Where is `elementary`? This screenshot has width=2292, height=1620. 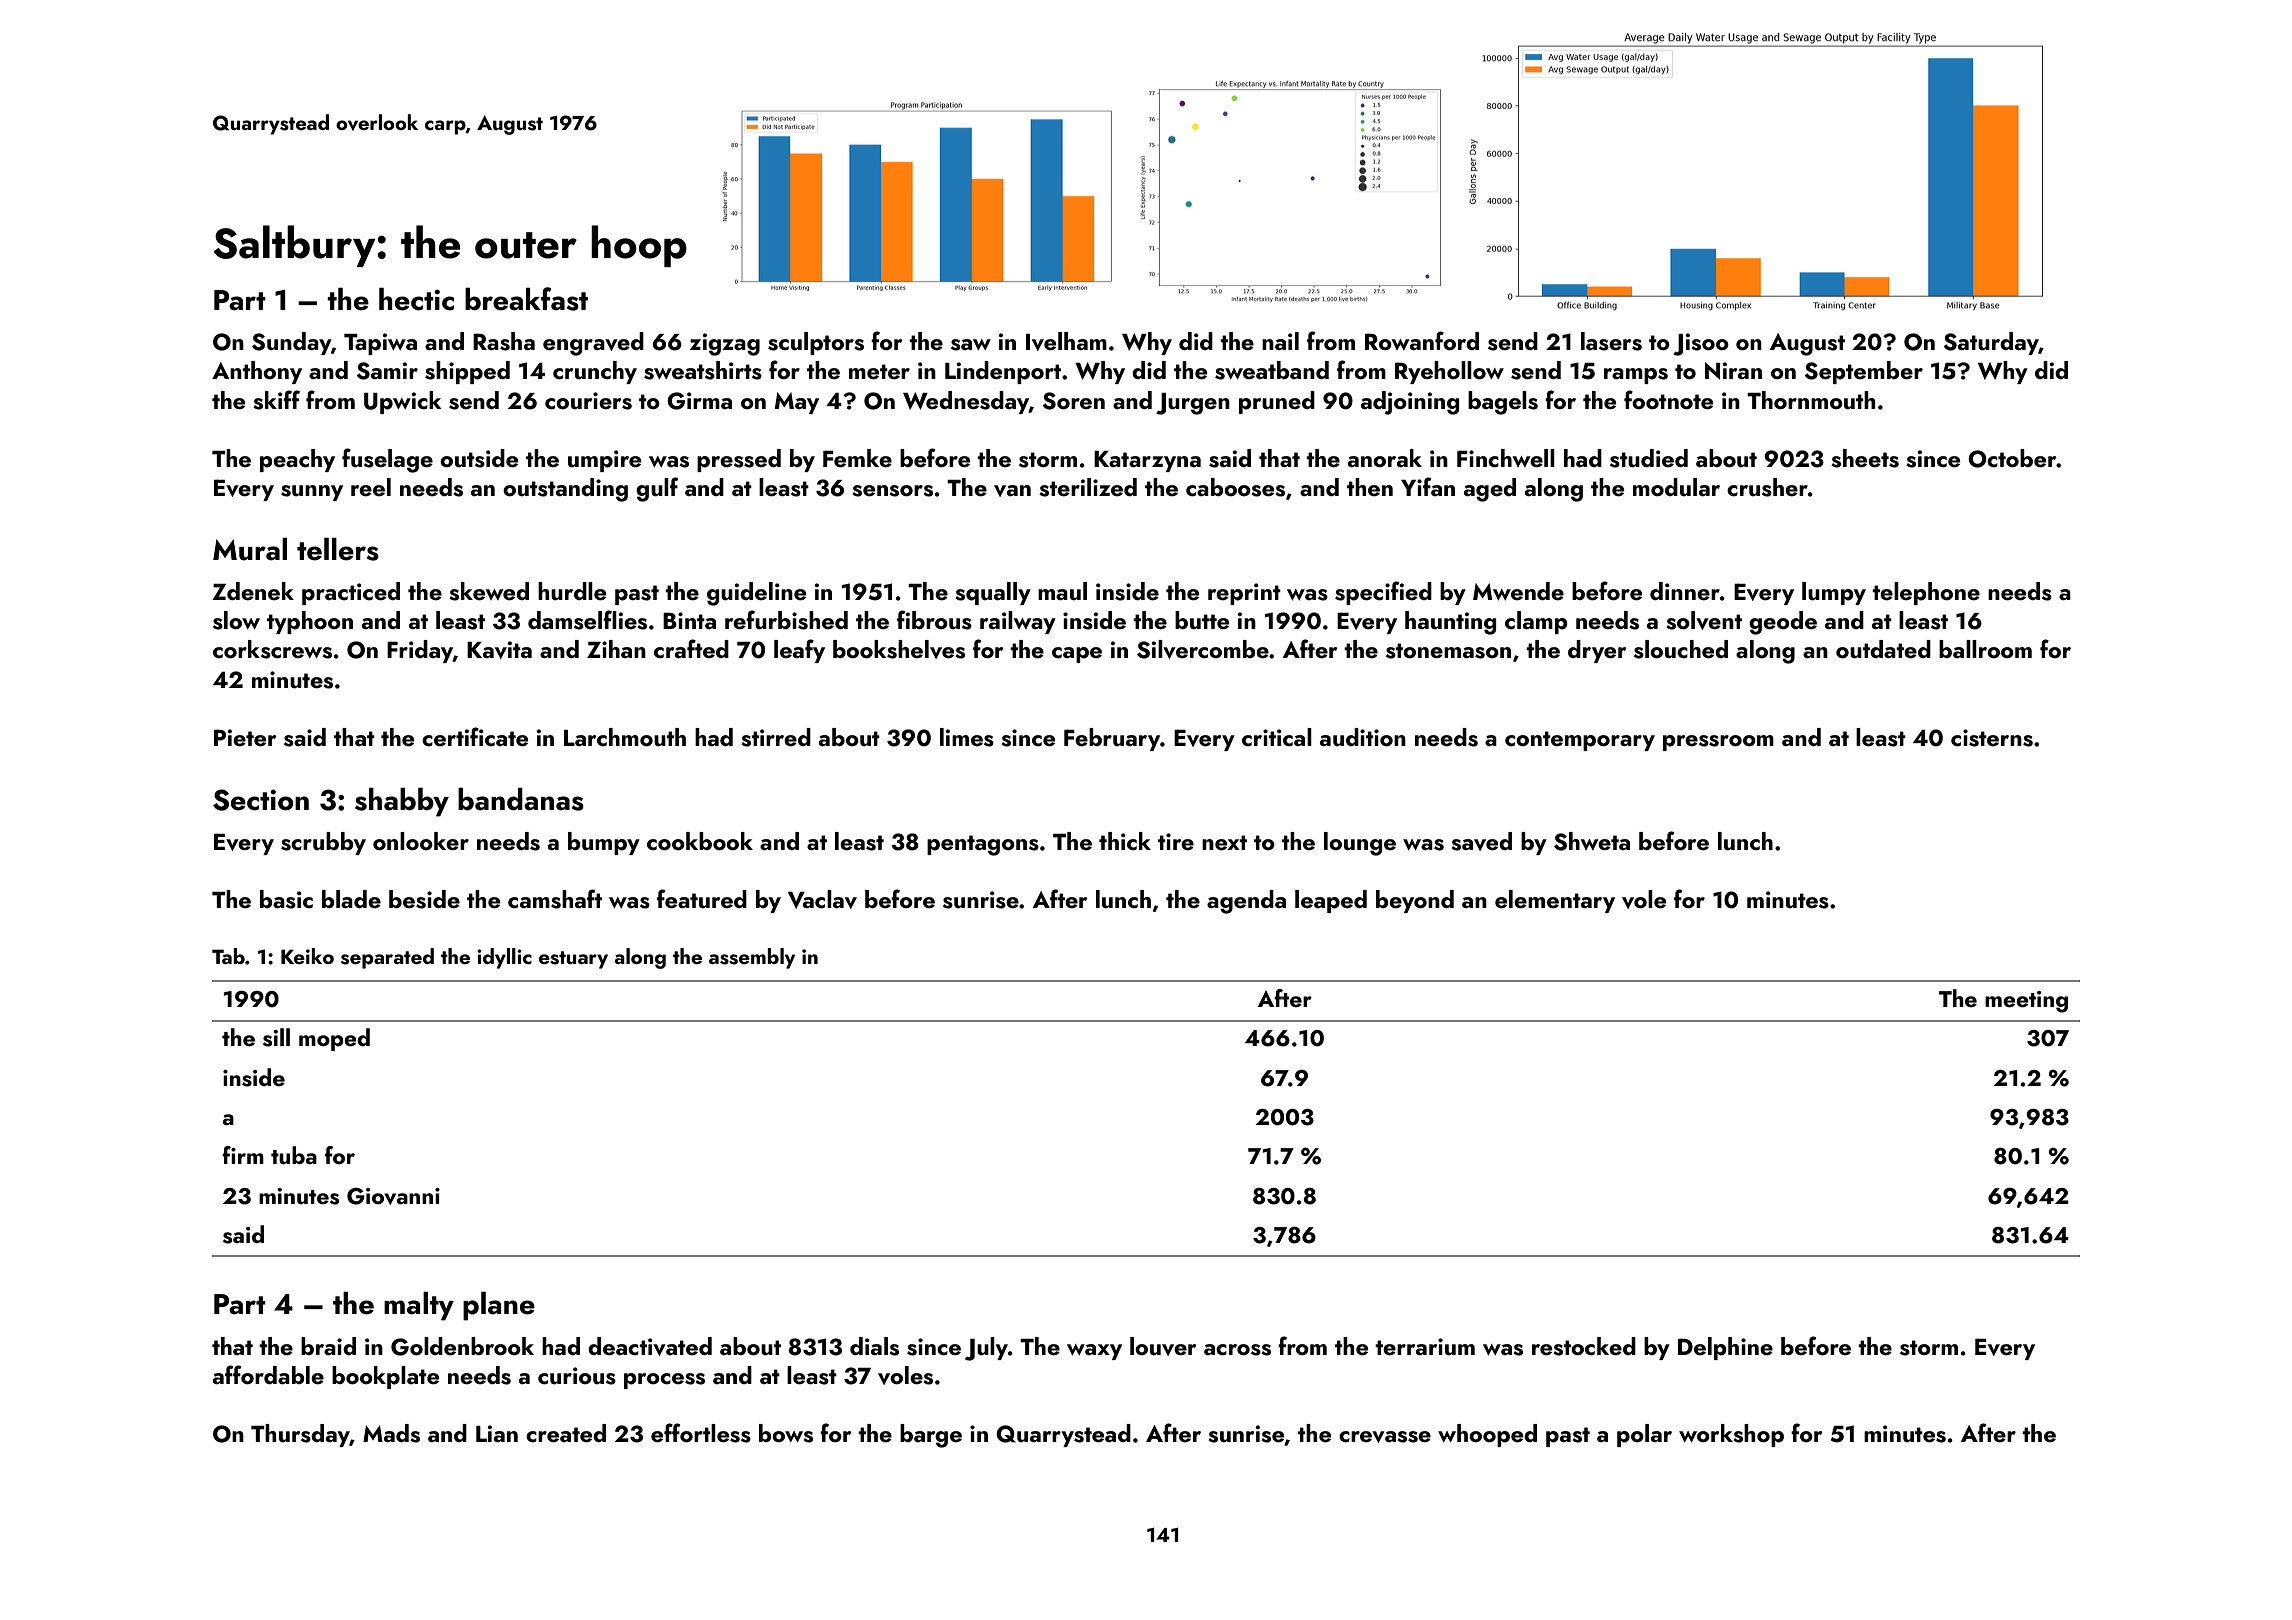 elementary is located at coordinates (1555, 901).
